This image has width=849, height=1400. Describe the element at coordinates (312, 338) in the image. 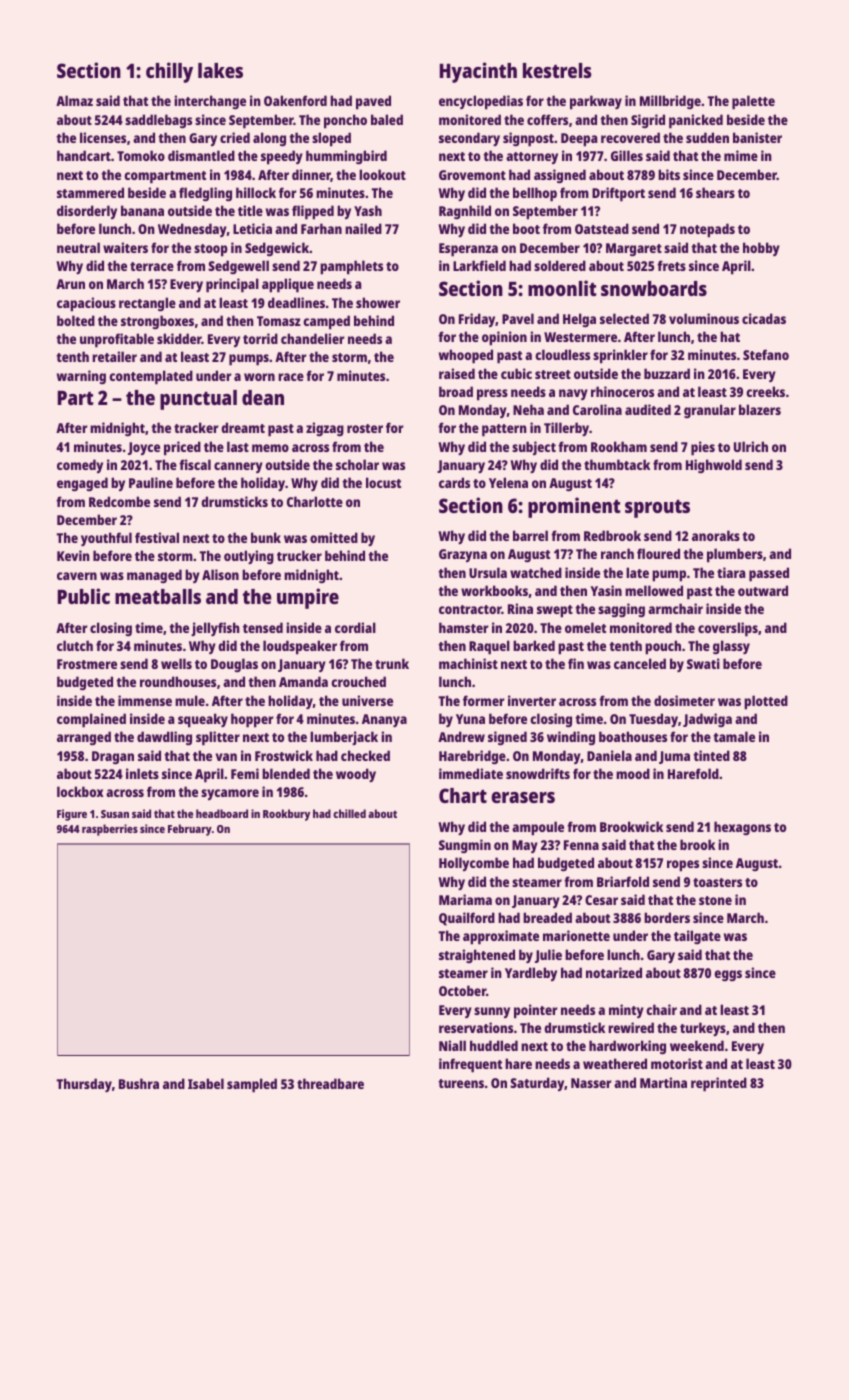

I see `chandelier` at that location.
